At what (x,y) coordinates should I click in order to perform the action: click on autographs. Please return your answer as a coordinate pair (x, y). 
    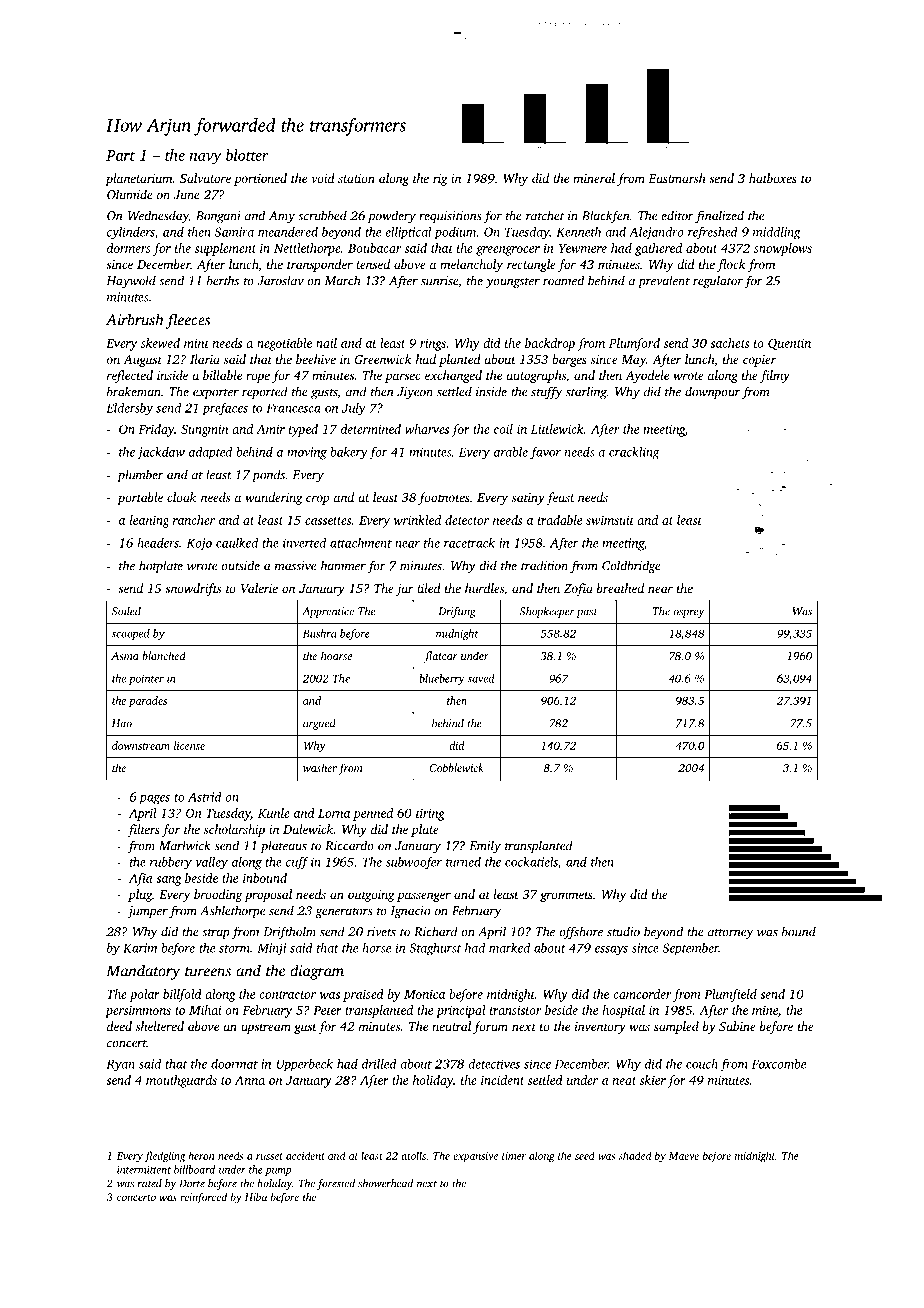
    Looking at the image, I should click on (536, 376).
